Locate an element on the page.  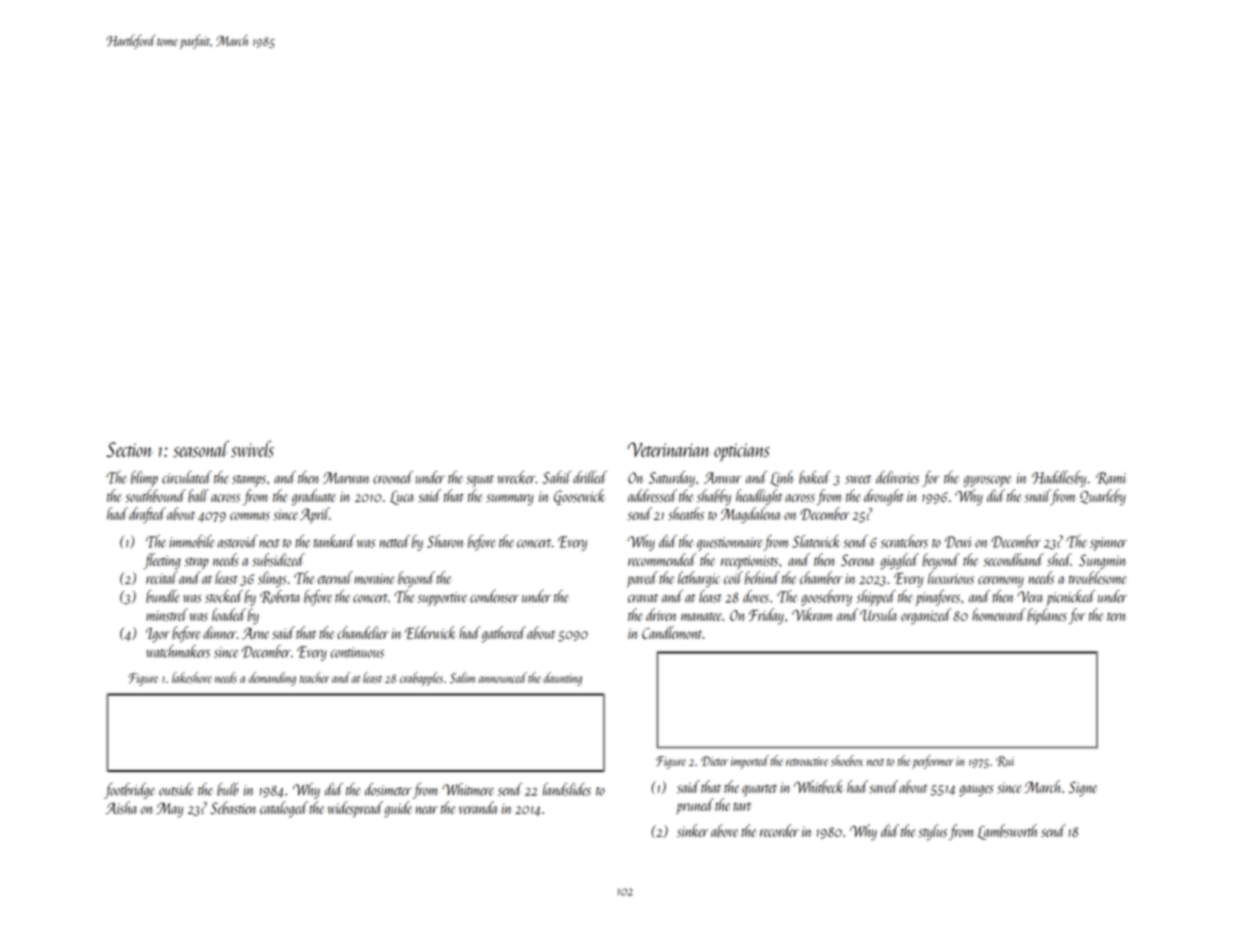
May is located at coordinates (170, 810).
